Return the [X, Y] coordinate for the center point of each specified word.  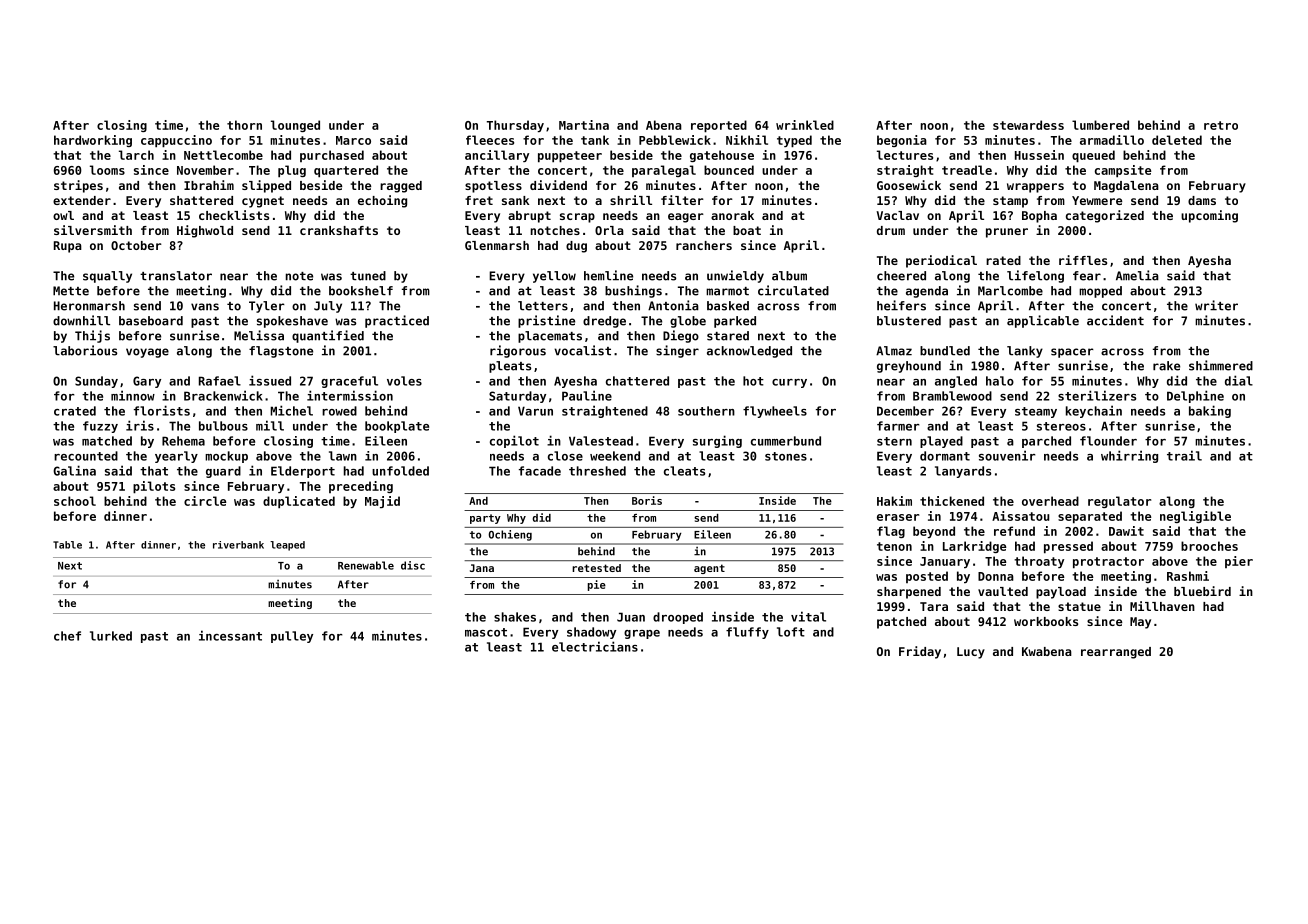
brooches [1209, 546]
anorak [732, 215]
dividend [558, 185]
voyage [147, 353]
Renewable [366, 565]
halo [1000, 381]
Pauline [587, 395]
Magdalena [1126, 187]
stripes [78, 186]
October [136, 245]
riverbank [238, 545]
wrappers [1035, 188]
